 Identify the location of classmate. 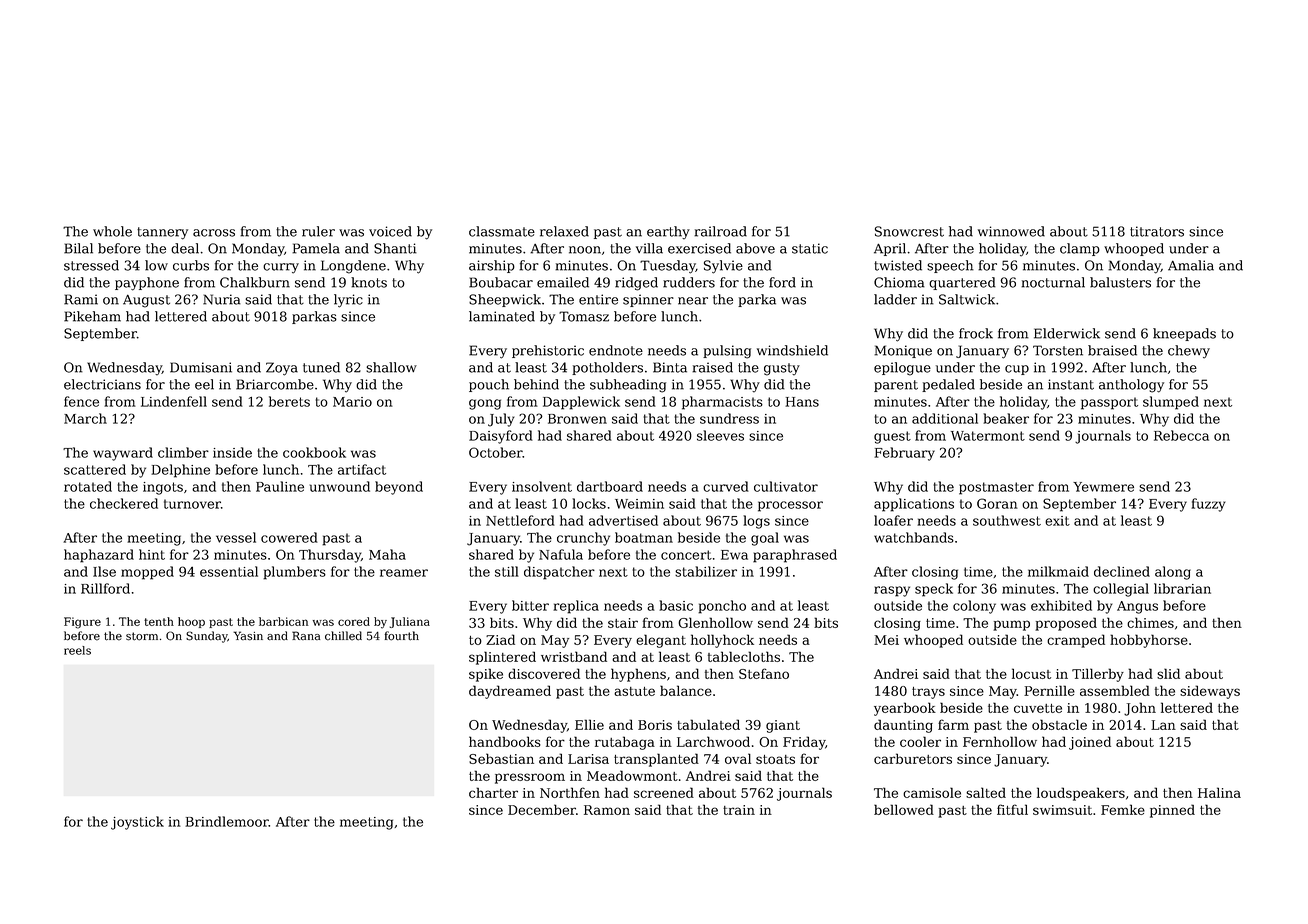
(502, 231).
